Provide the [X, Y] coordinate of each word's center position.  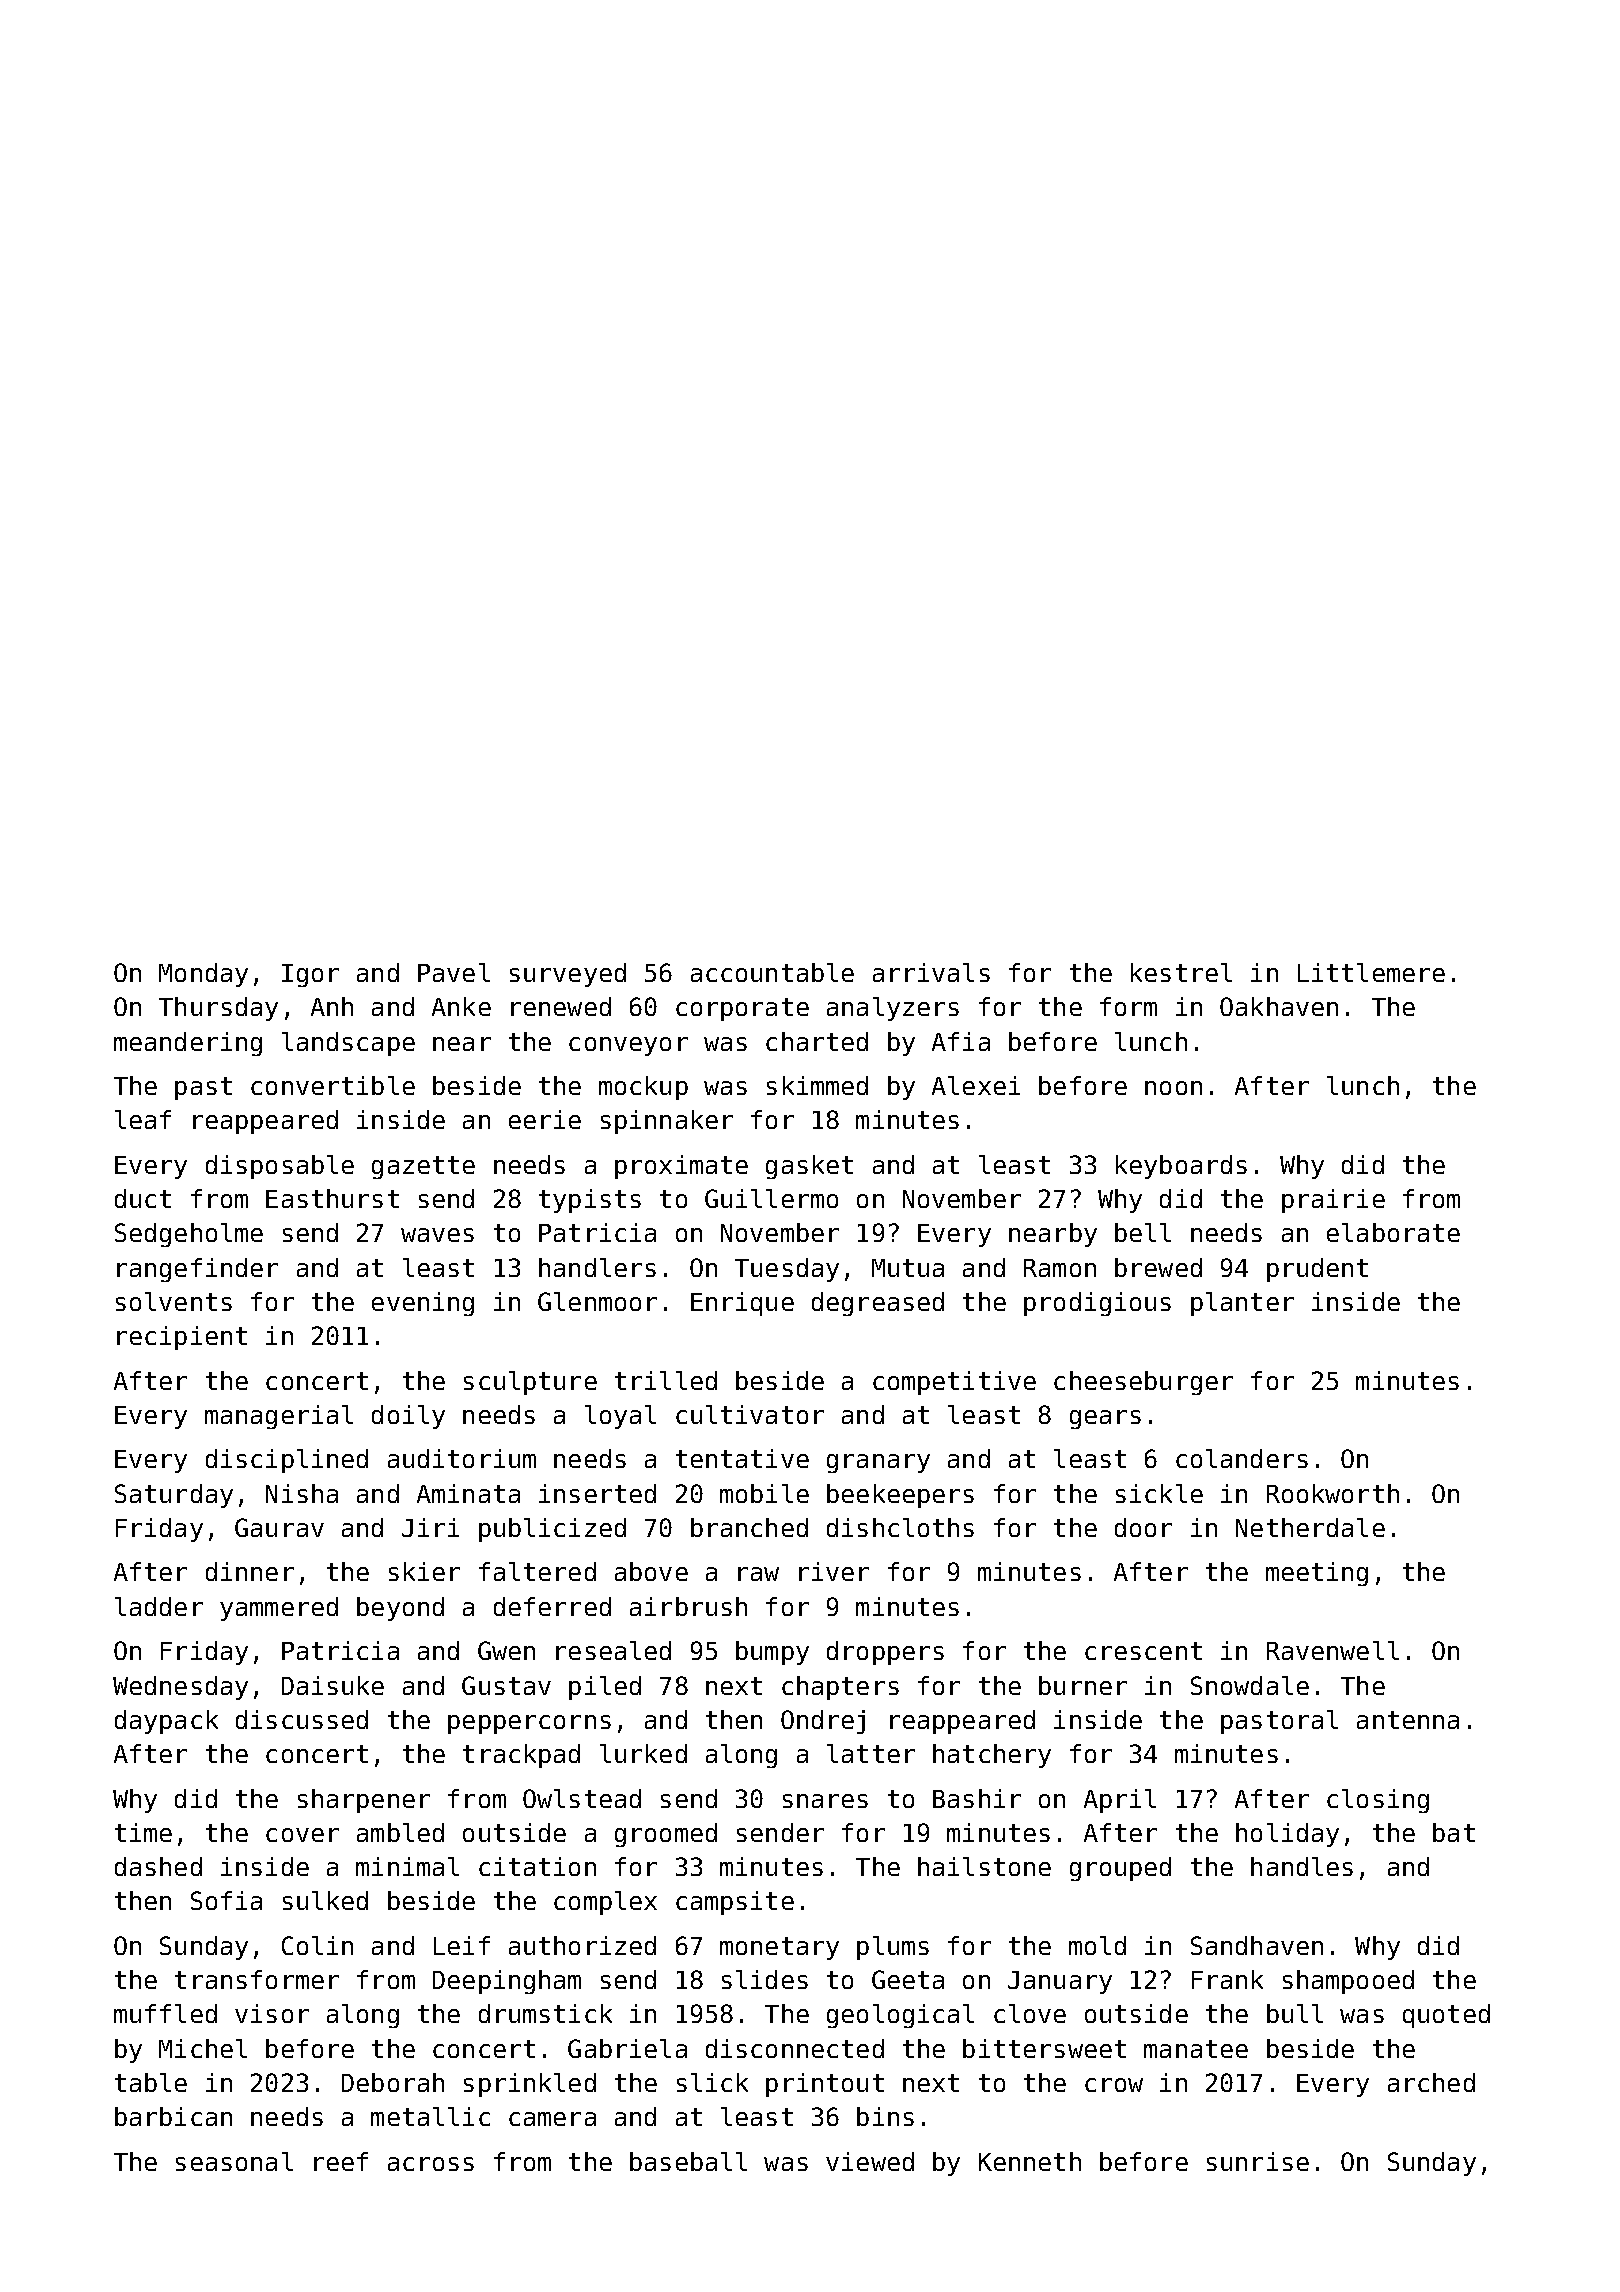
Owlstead [582, 1798]
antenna [1408, 1720]
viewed [870, 2161]
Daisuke [333, 1685]
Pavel [454, 972]
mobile [764, 1493]
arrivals [931, 972]
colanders [1242, 1458]
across [431, 2164]
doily [408, 1417]
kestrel [1181, 972]
